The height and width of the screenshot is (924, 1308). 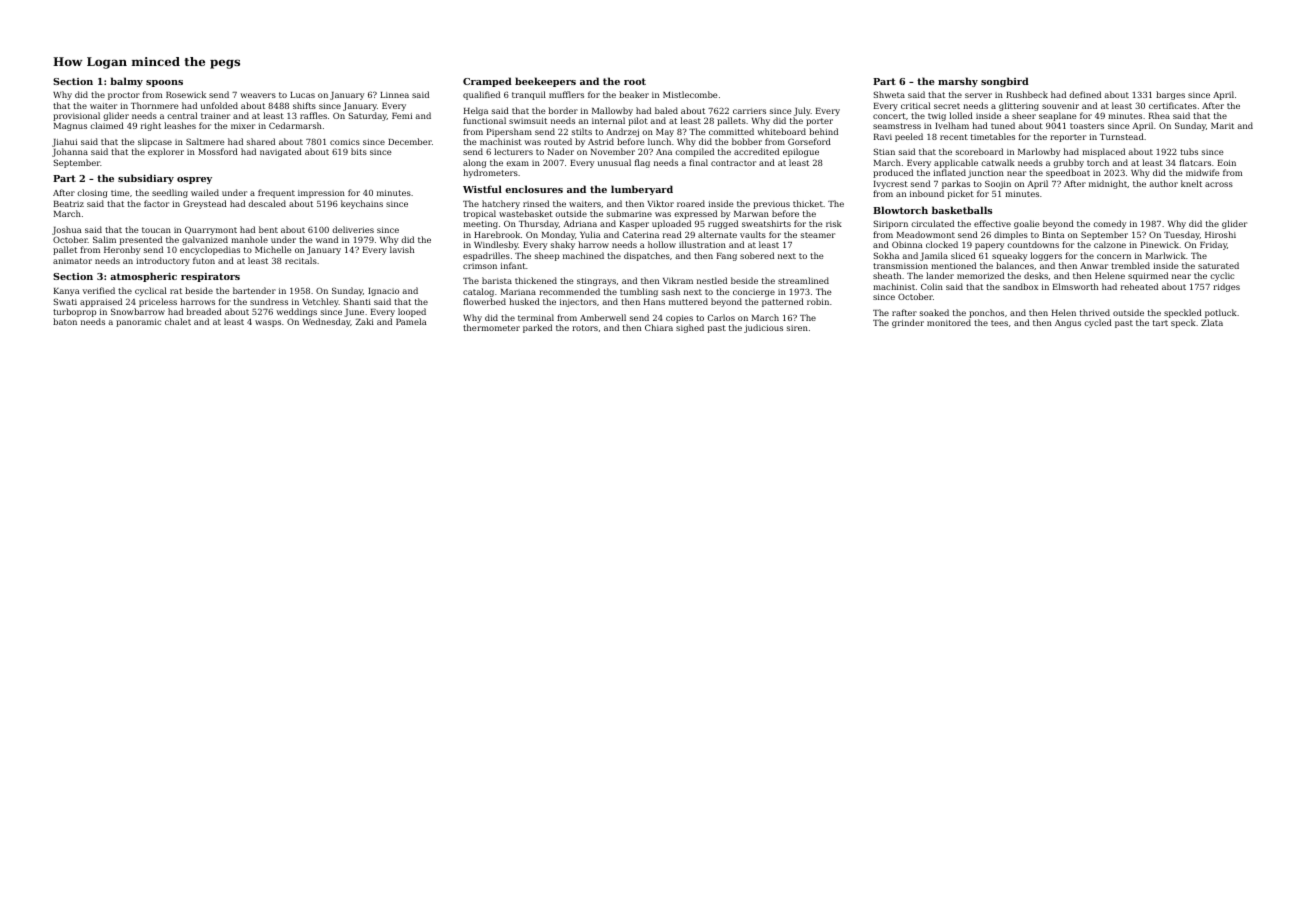 I want to click on wasps, so click(x=268, y=323).
